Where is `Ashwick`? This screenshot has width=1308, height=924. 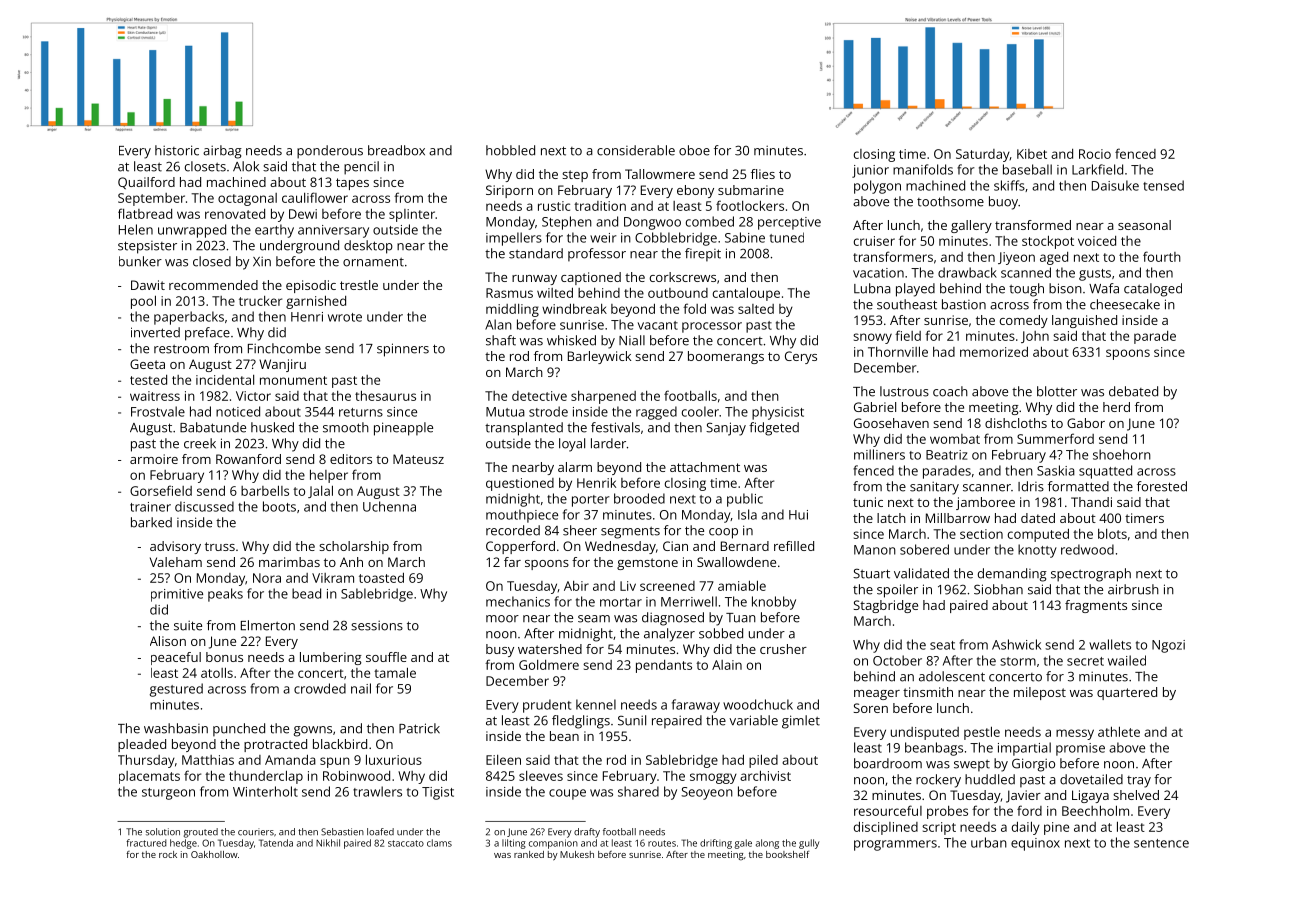 Ashwick is located at coordinates (1016, 644).
